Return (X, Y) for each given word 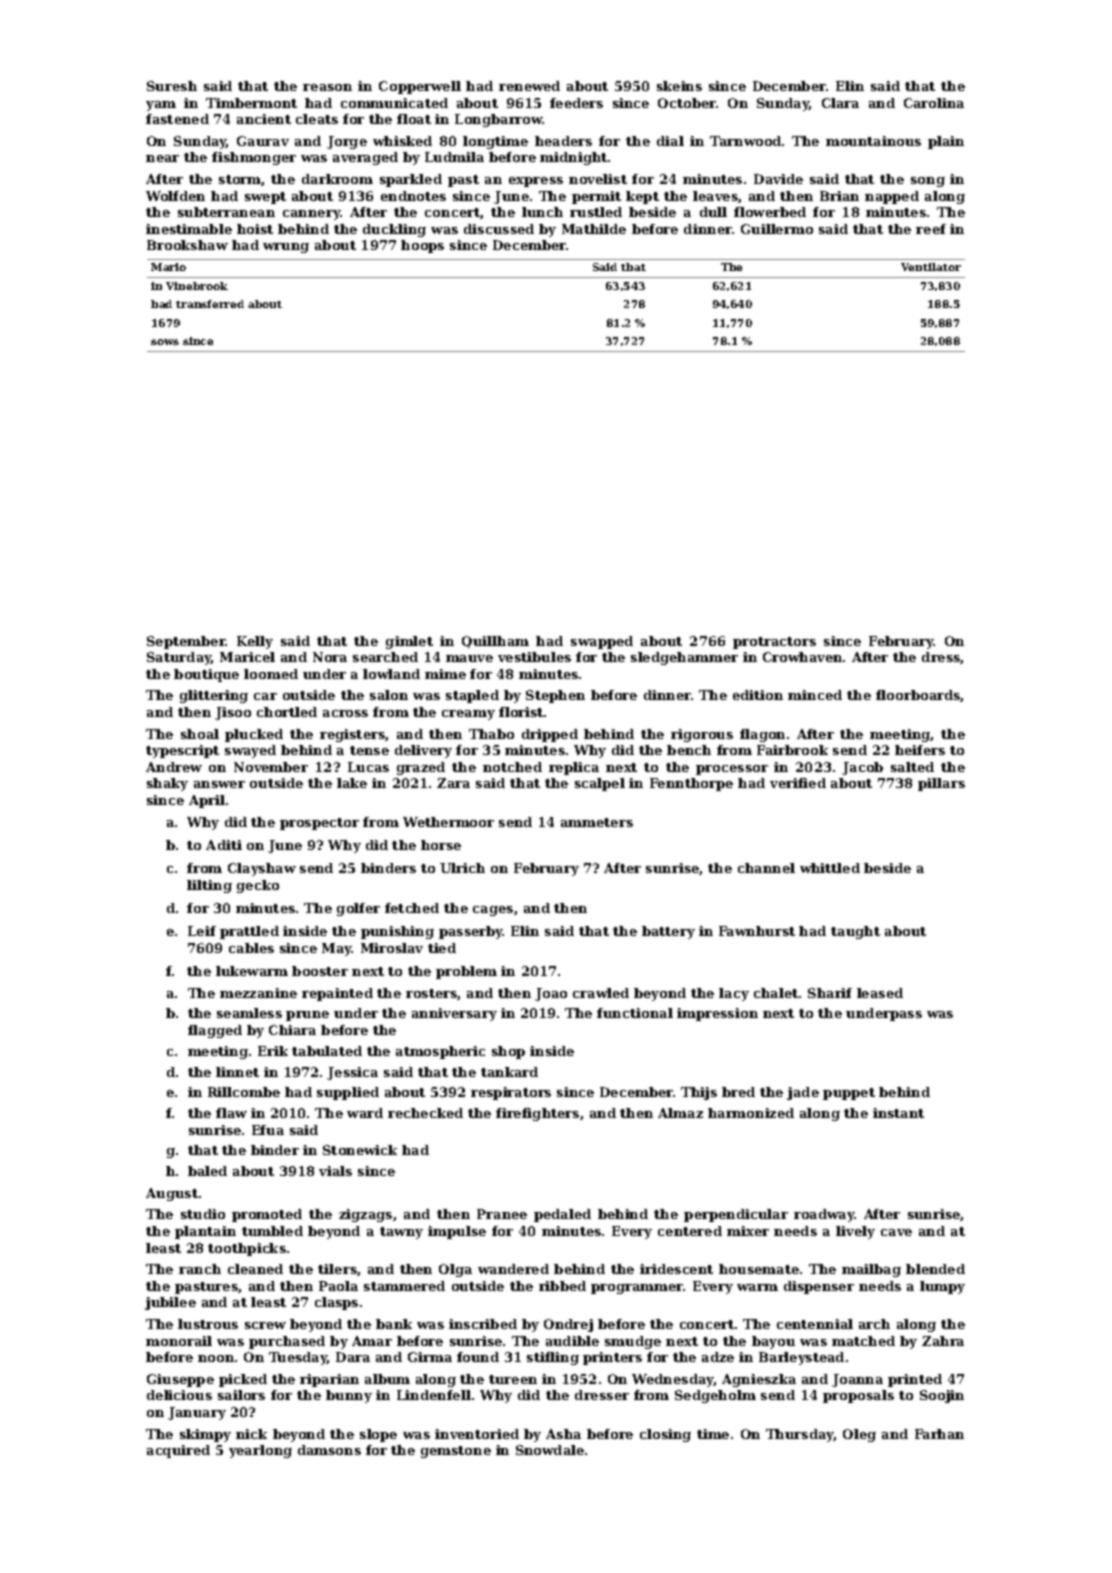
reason (327, 87)
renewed (529, 86)
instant (898, 1113)
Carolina (934, 103)
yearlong (260, 1451)
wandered (513, 1269)
